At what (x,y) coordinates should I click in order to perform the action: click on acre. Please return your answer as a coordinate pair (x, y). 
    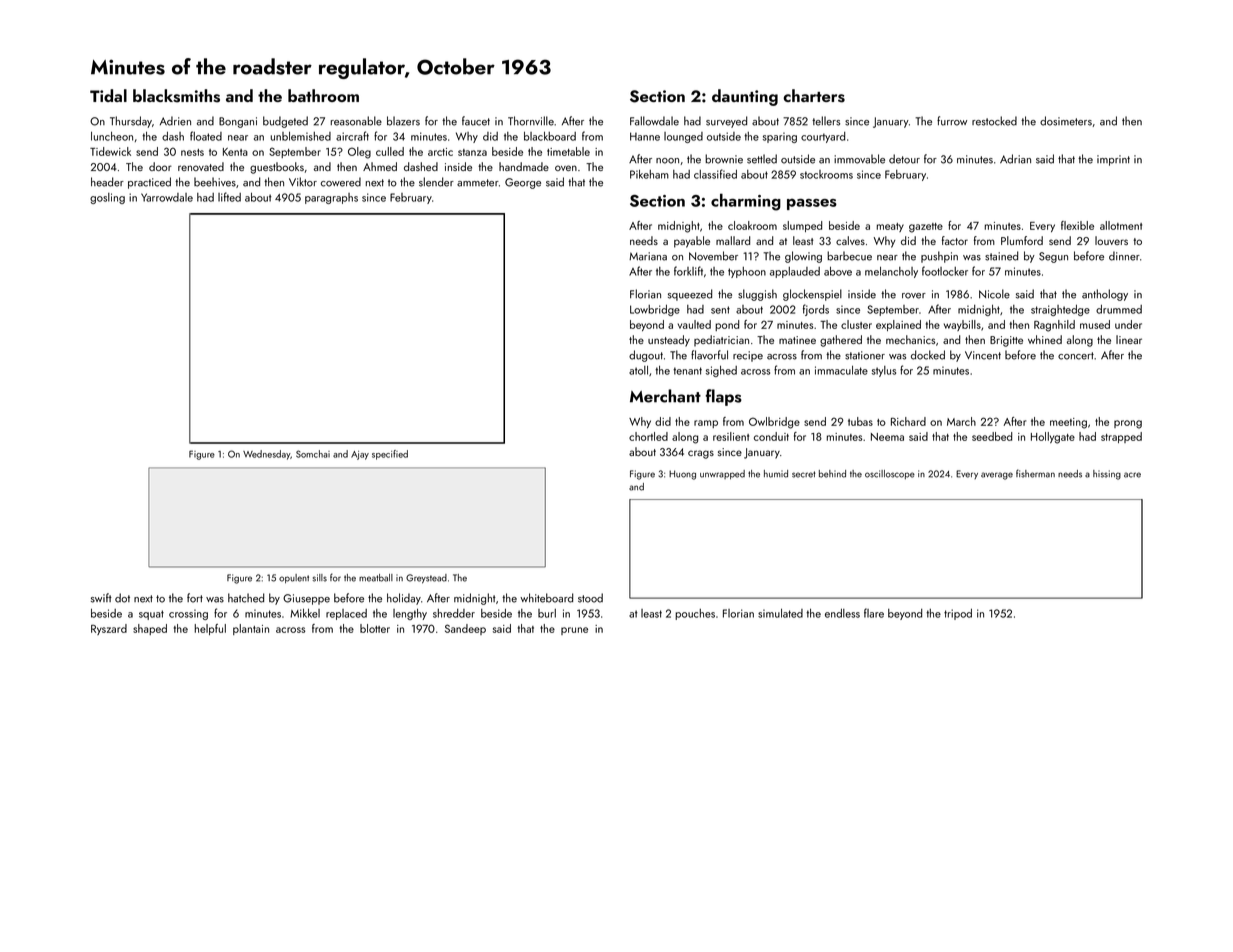
    Looking at the image, I should click on (1132, 475).
